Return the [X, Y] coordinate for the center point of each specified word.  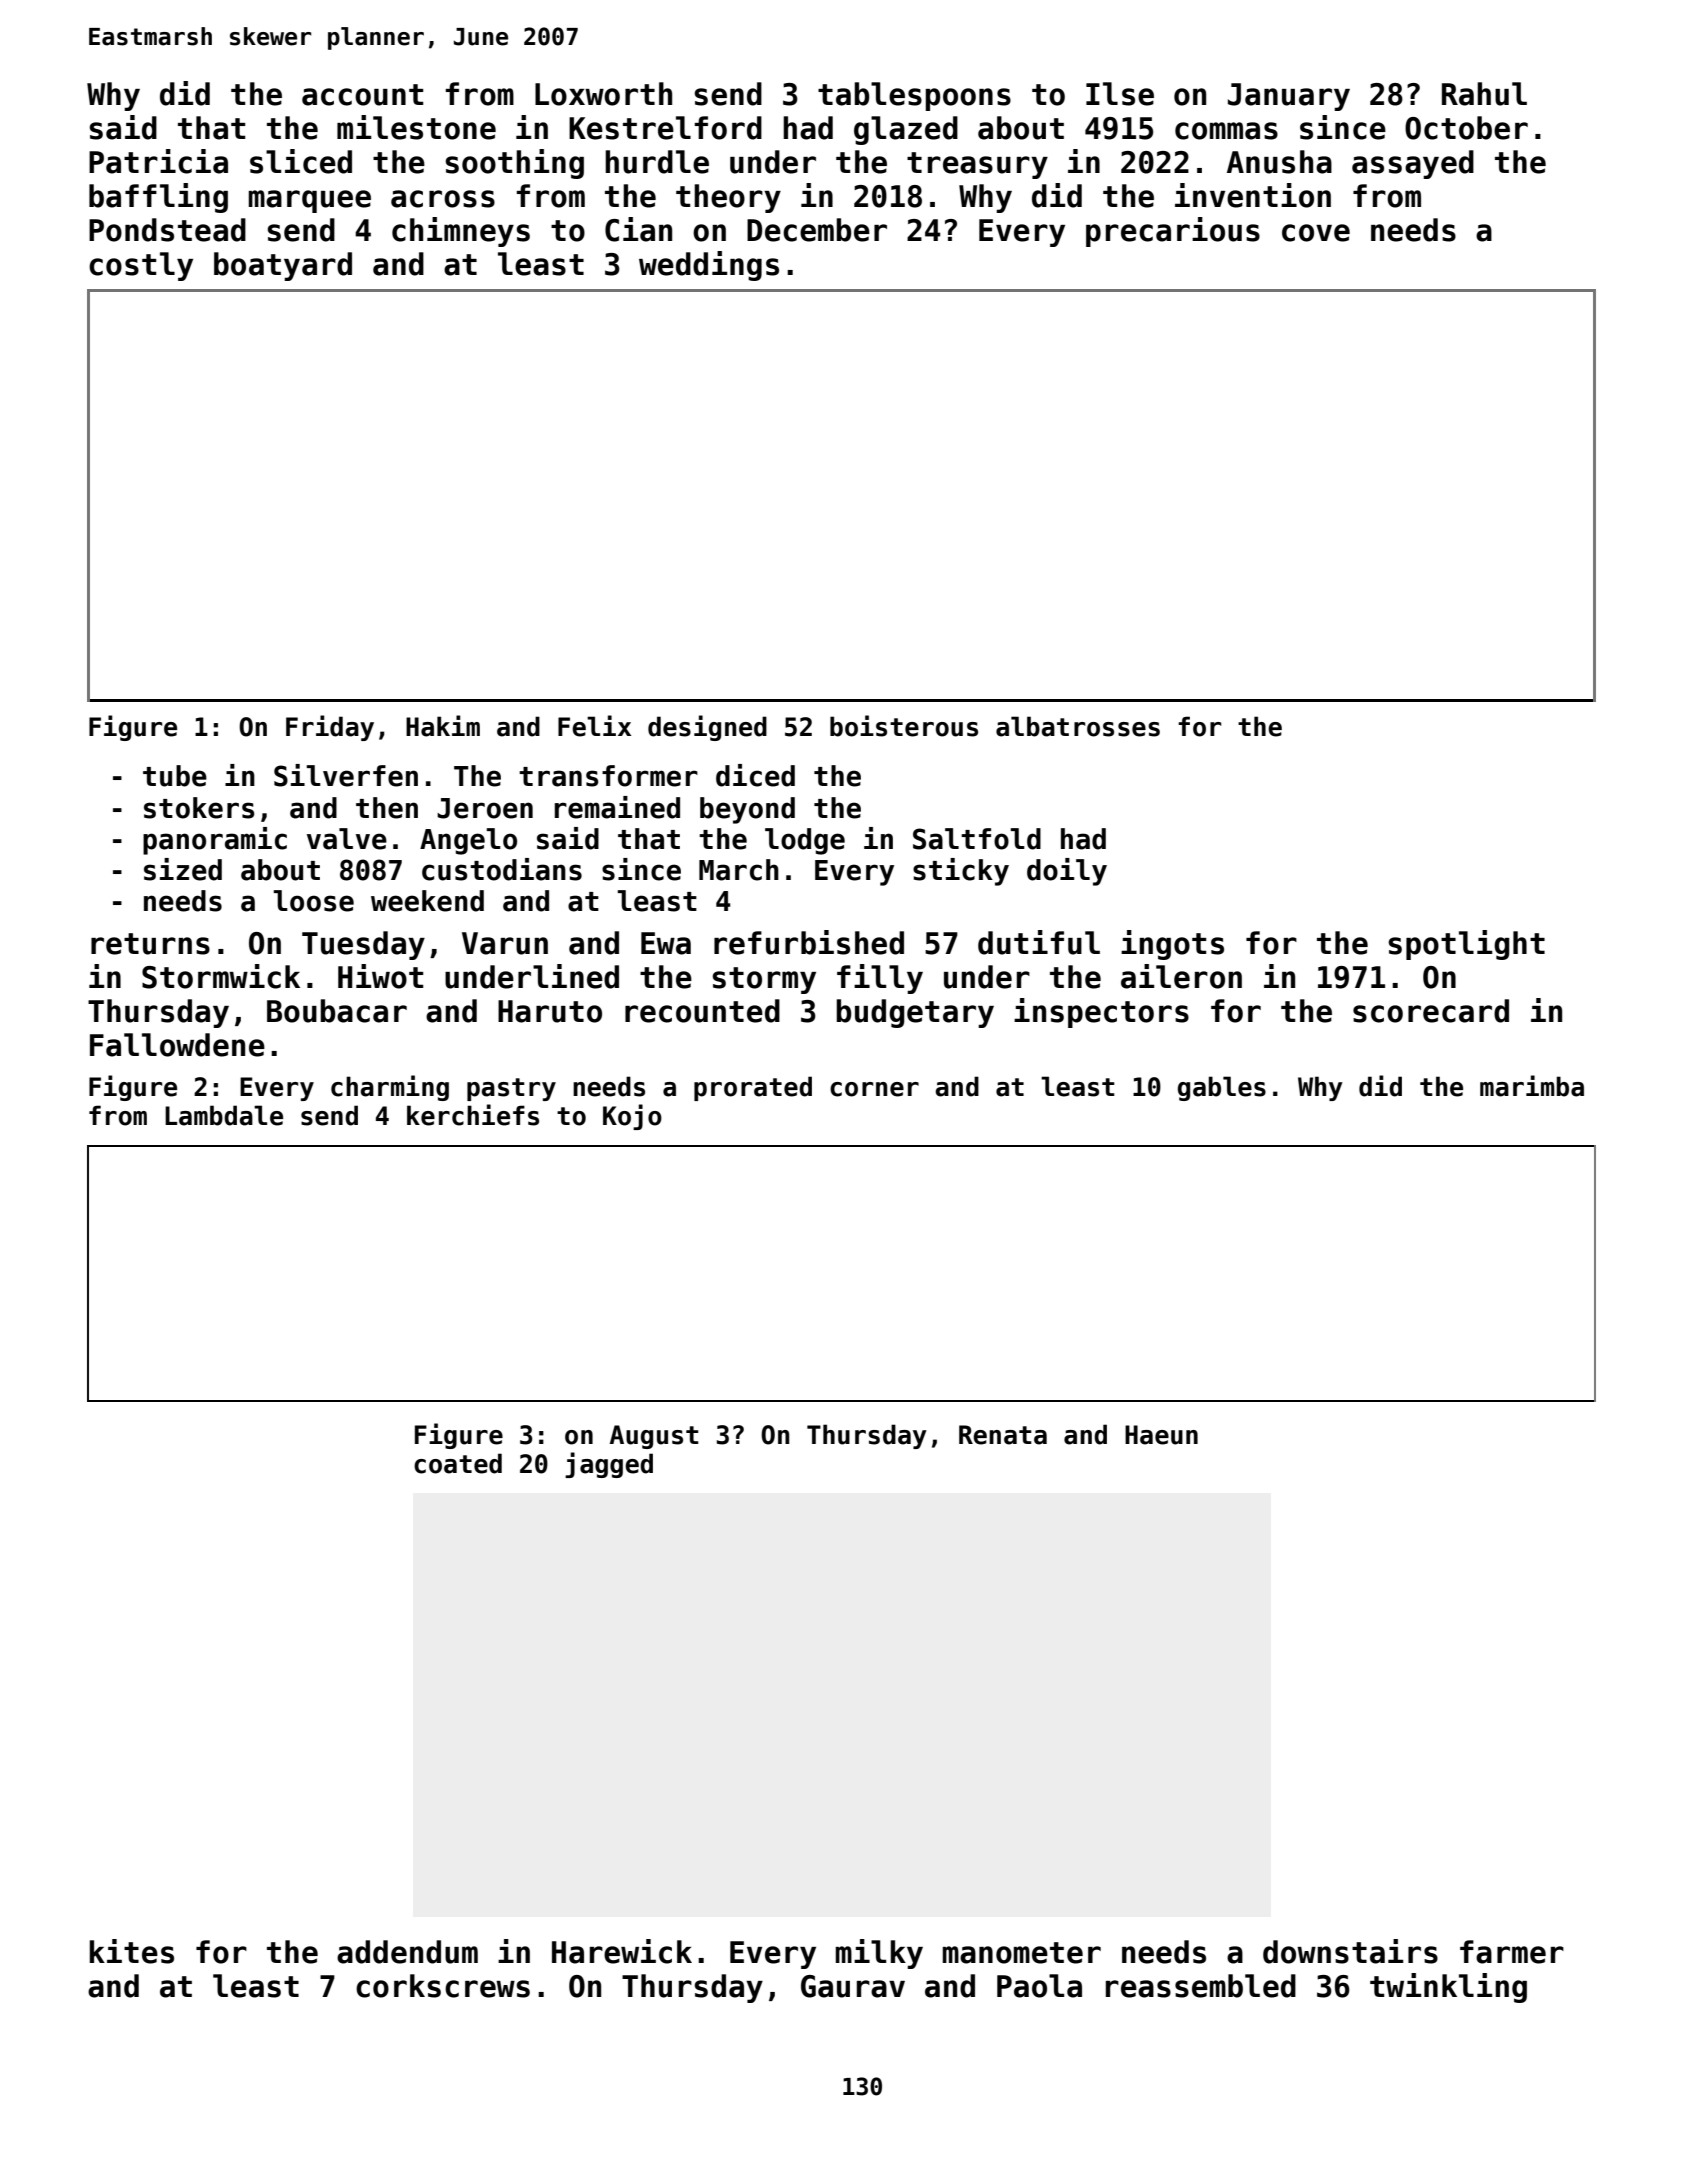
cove [1316, 233]
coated [458, 1463]
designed [707, 728]
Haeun [1161, 1435]
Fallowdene [177, 1045]
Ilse [1120, 94]
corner [874, 1089]
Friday [330, 728]
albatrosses [1078, 726]
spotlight [1466, 945]
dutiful [1039, 942]
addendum [407, 1952]
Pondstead [167, 230]
